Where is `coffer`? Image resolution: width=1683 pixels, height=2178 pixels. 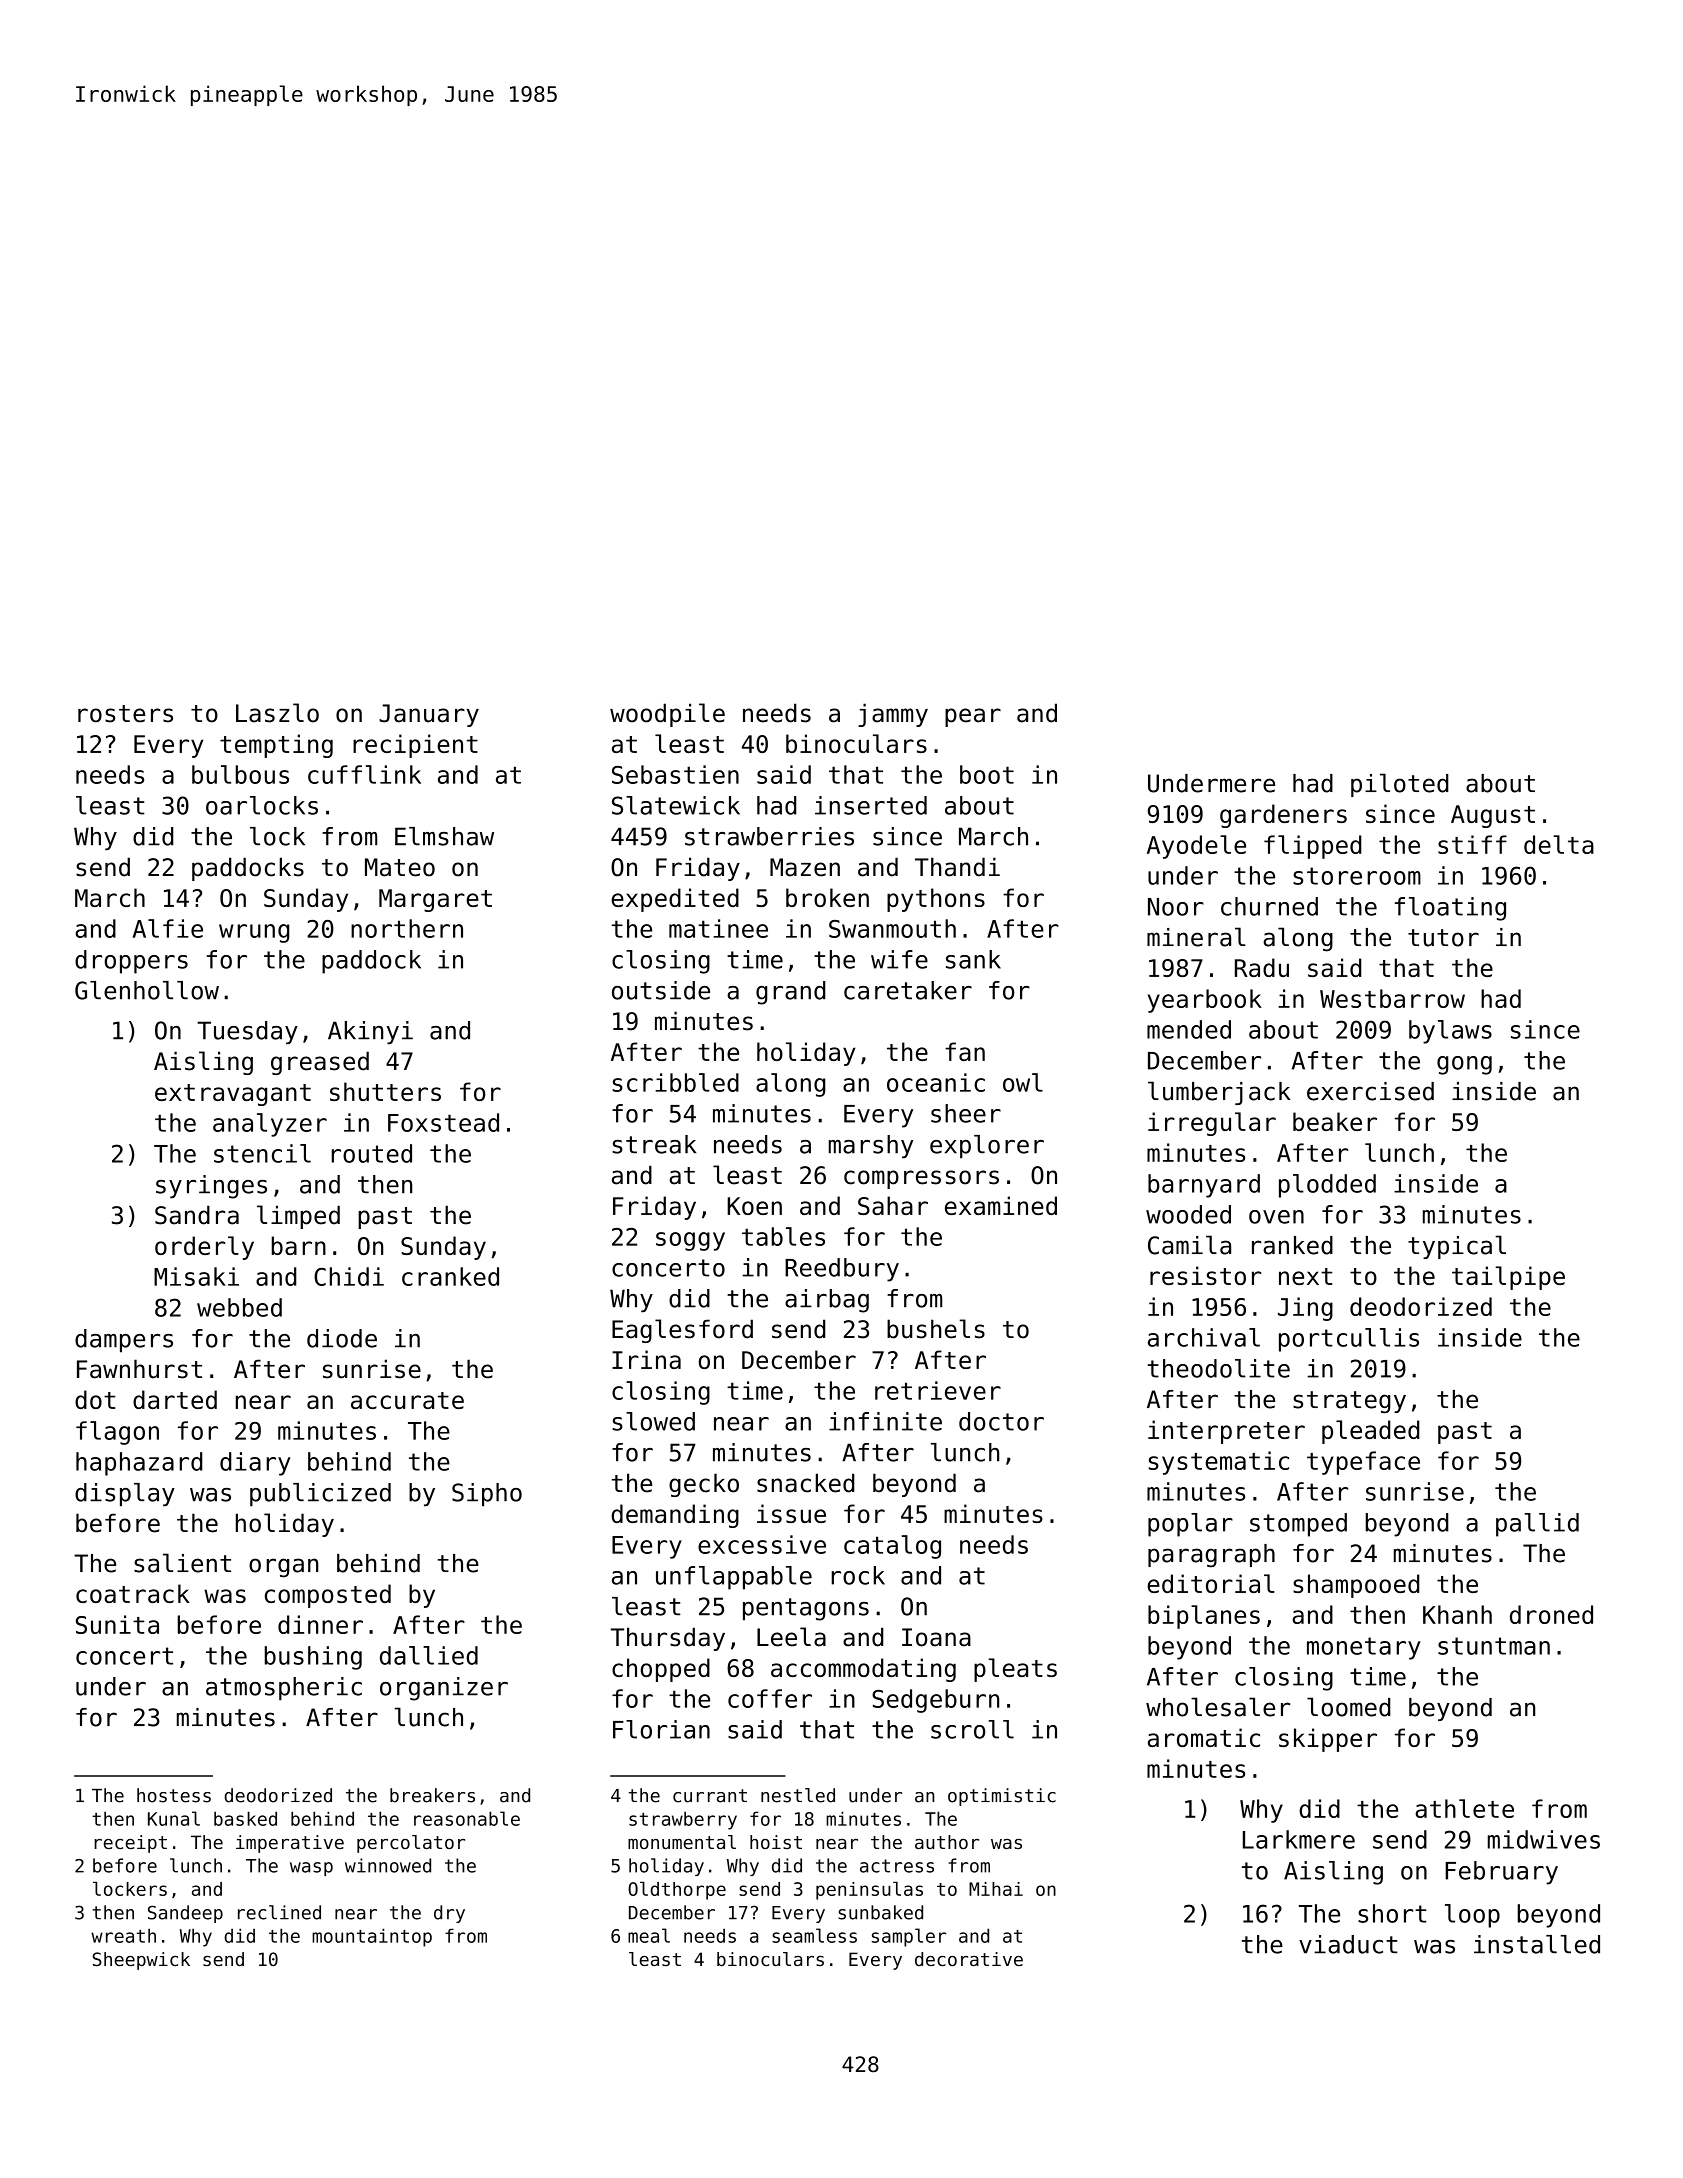 coffer is located at coordinates (770, 1698).
